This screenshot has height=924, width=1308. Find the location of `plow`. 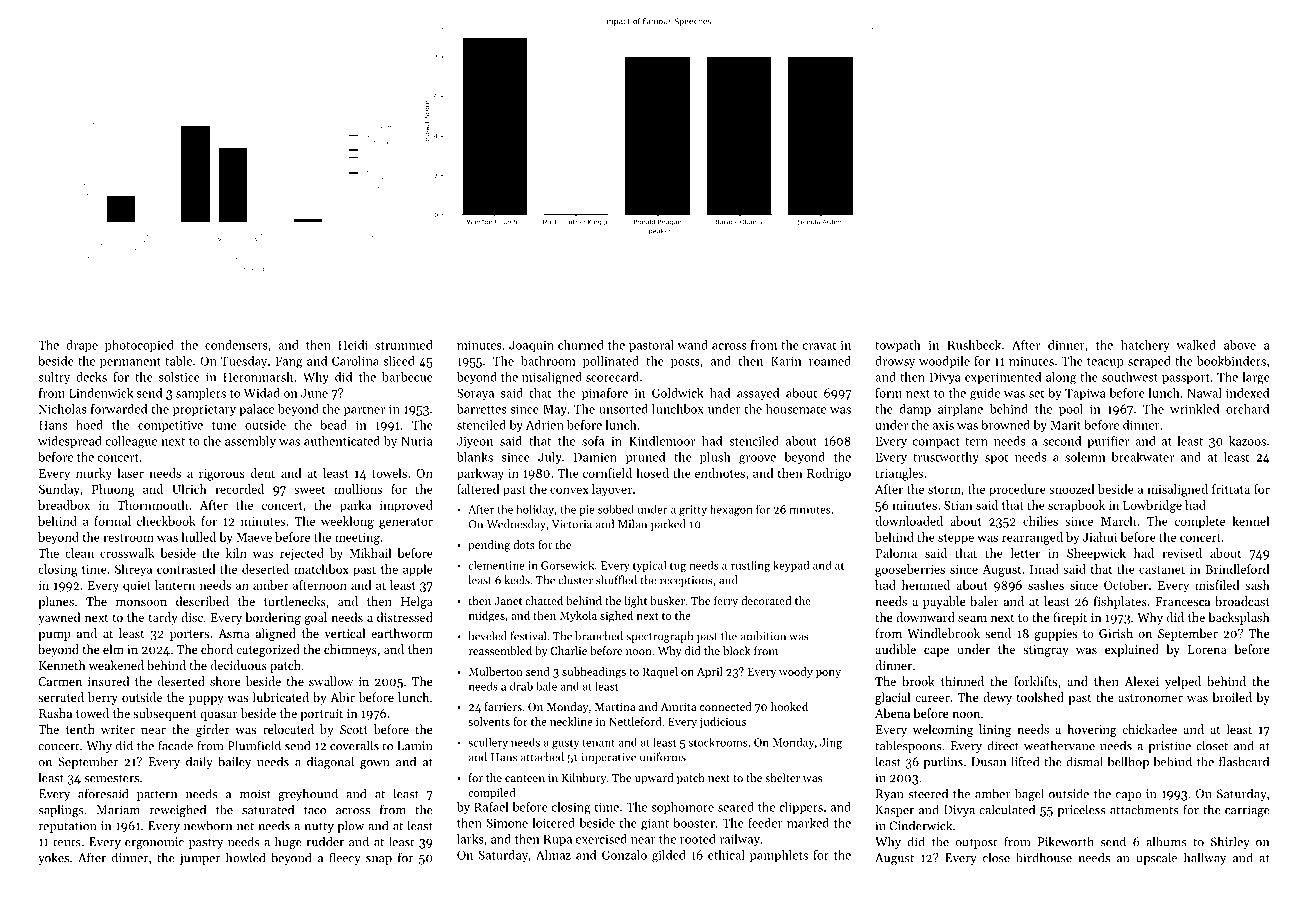

plow is located at coordinates (350, 826).
